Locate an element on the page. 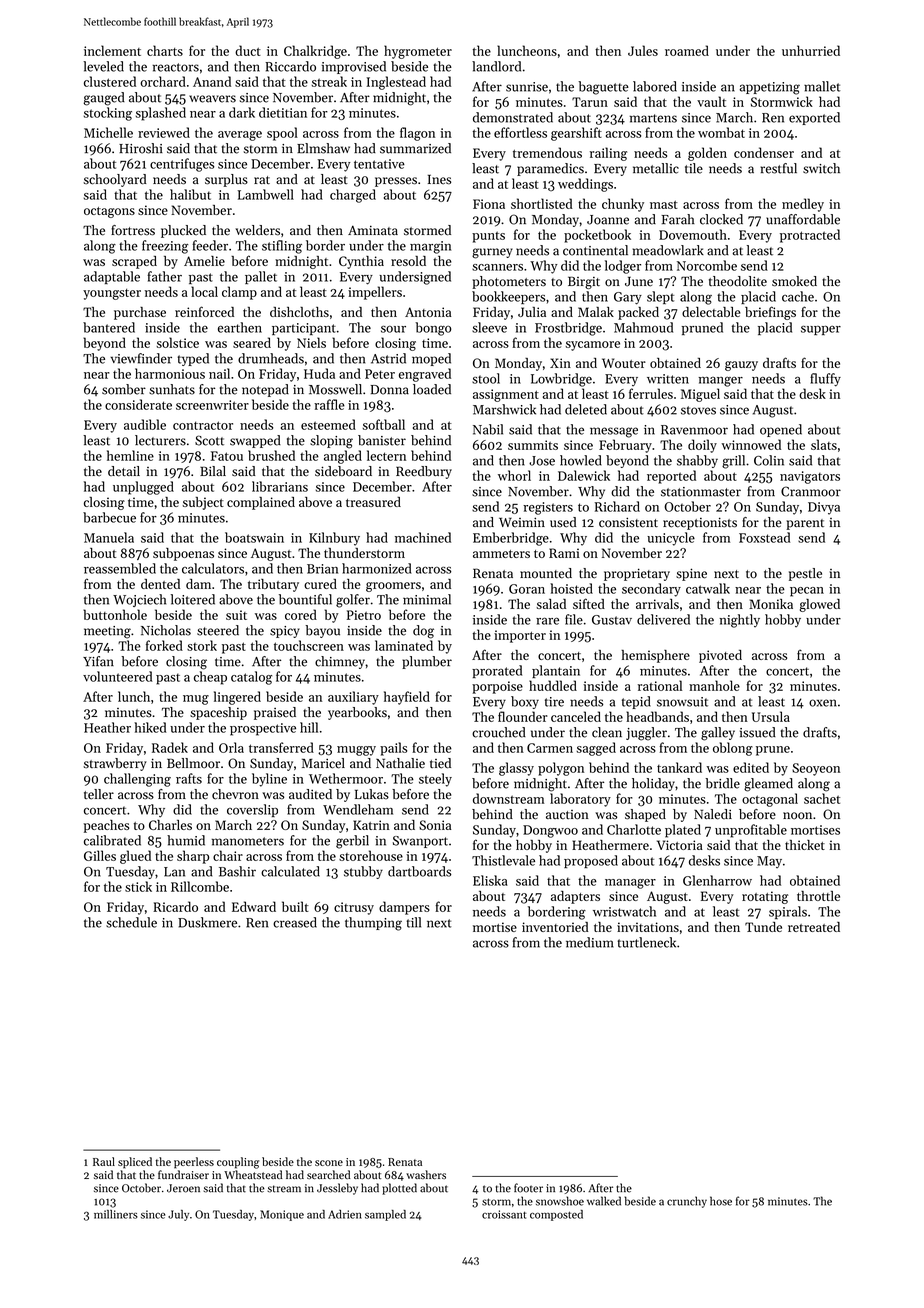  duct is located at coordinates (248, 50).
